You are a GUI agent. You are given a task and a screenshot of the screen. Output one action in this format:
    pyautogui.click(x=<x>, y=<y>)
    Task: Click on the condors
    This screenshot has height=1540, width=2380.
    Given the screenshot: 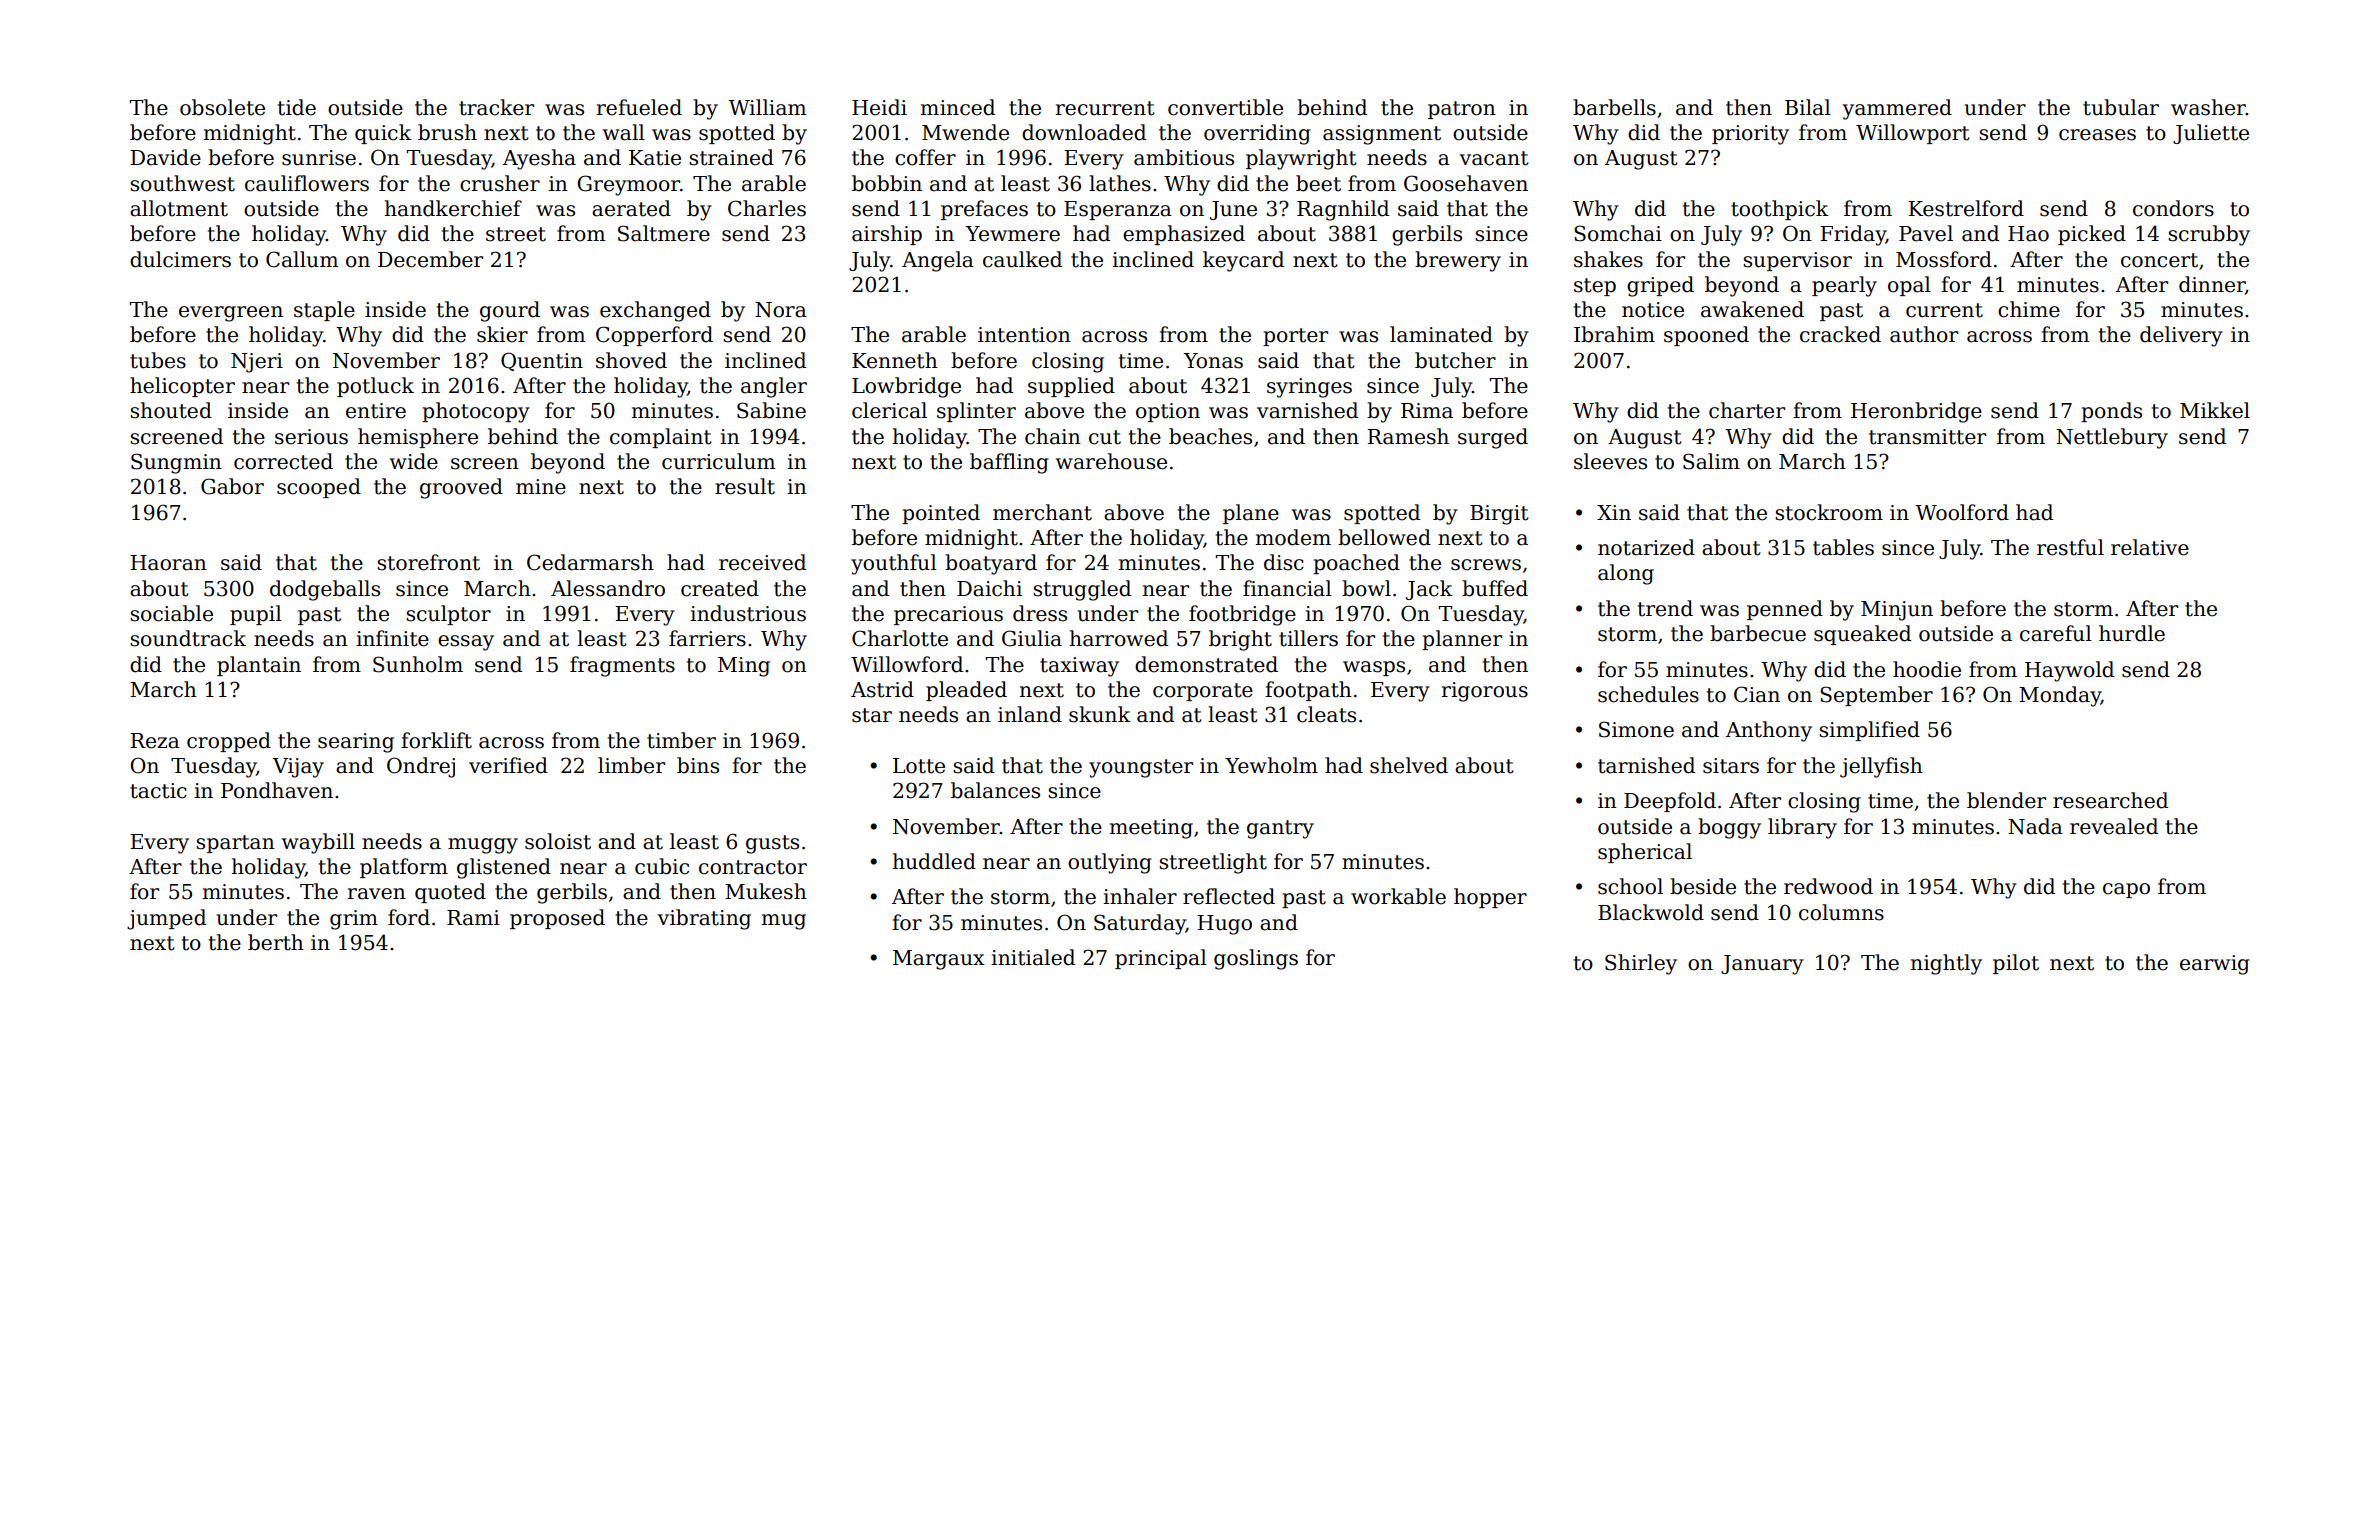 What is the action you would take?
    pyautogui.click(x=2173, y=208)
